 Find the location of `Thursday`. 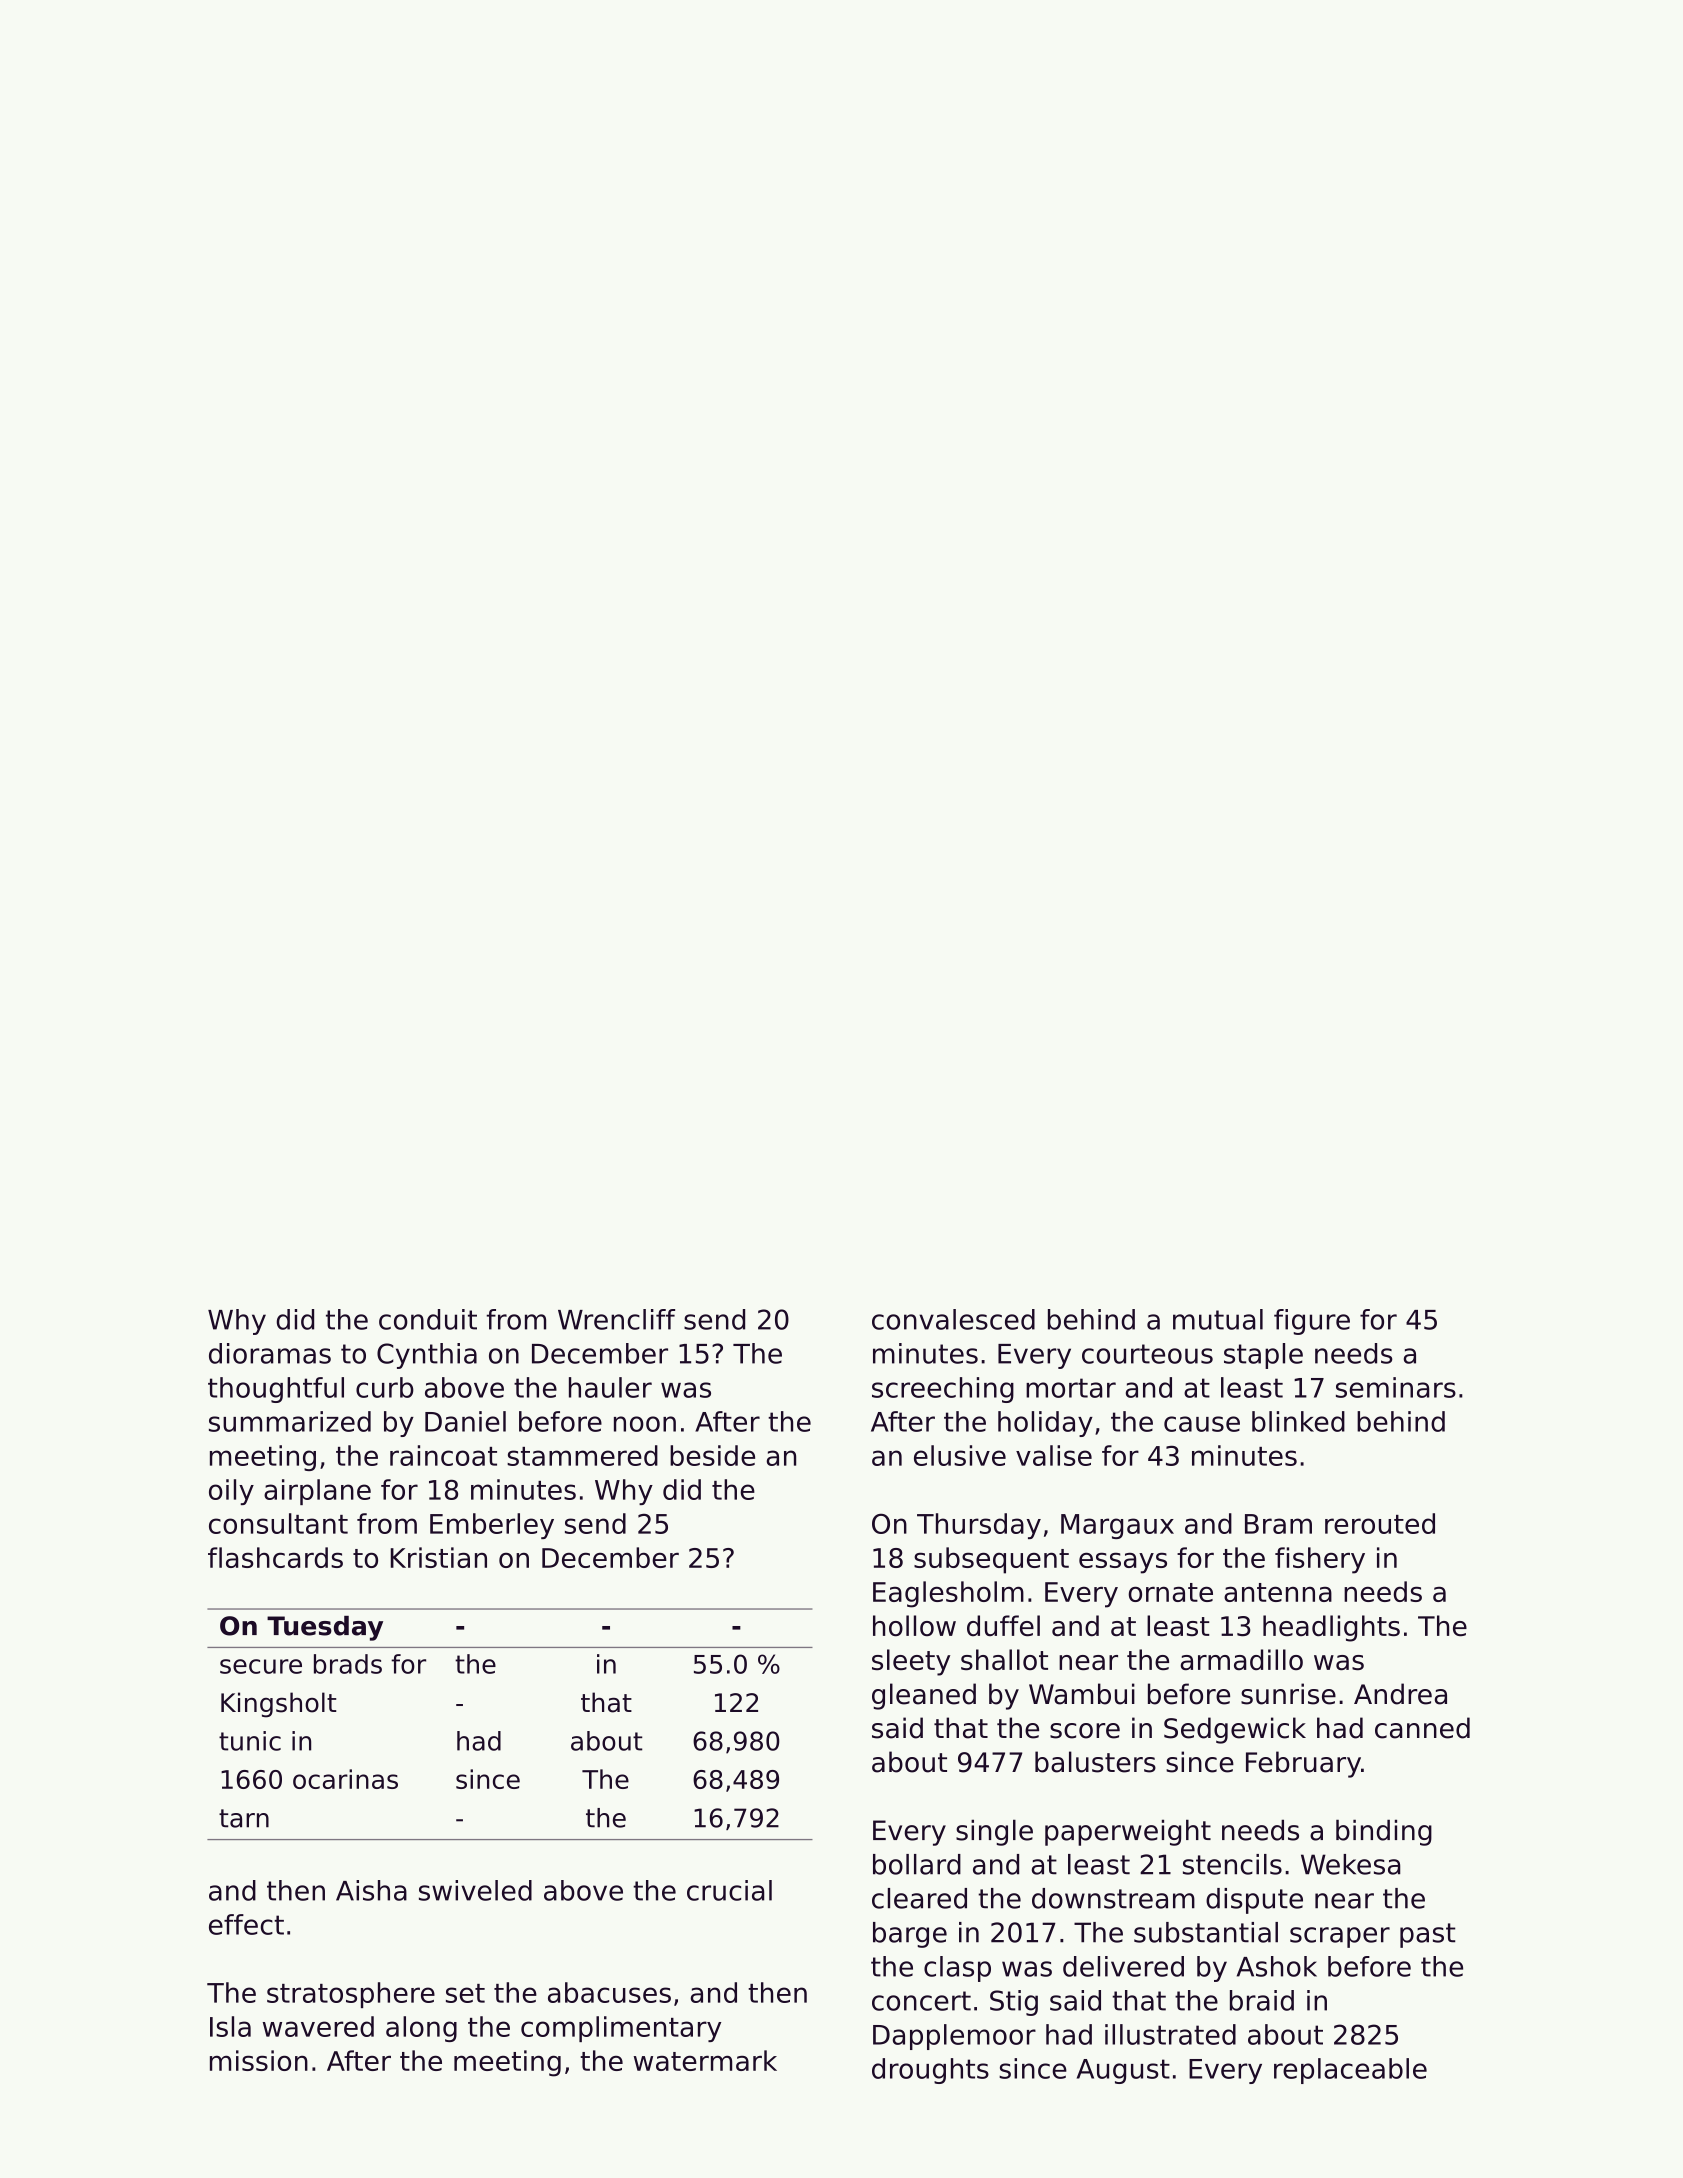

Thursday is located at coordinates (979, 1526).
